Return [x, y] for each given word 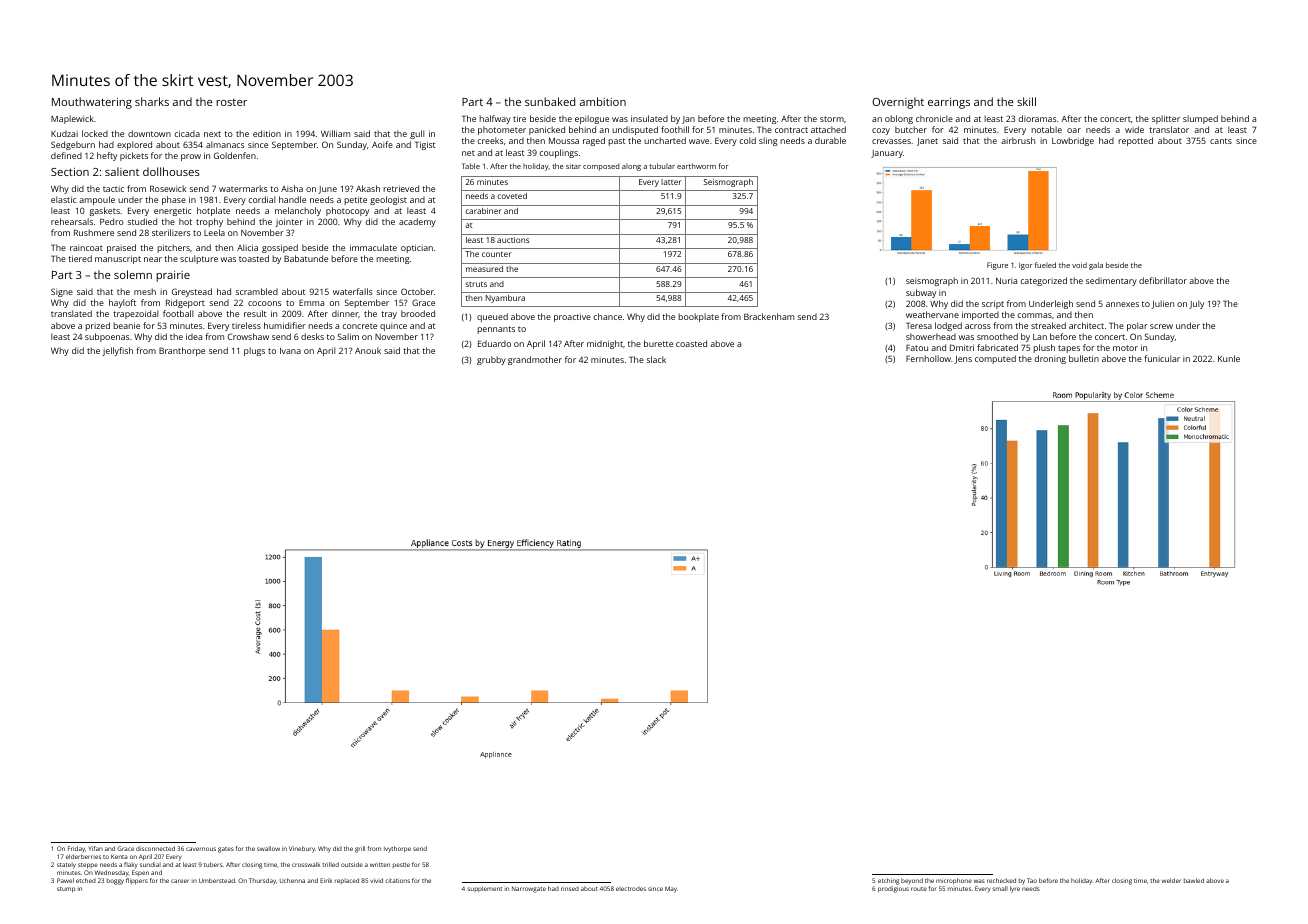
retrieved [401, 188]
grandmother [535, 360]
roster [231, 102]
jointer [289, 222]
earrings [949, 103]
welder [1171, 880]
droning [1050, 359]
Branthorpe [182, 351]
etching [888, 881]
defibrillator [1163, 280]
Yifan [95, 848]
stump [66, 890]
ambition [603, 101]
